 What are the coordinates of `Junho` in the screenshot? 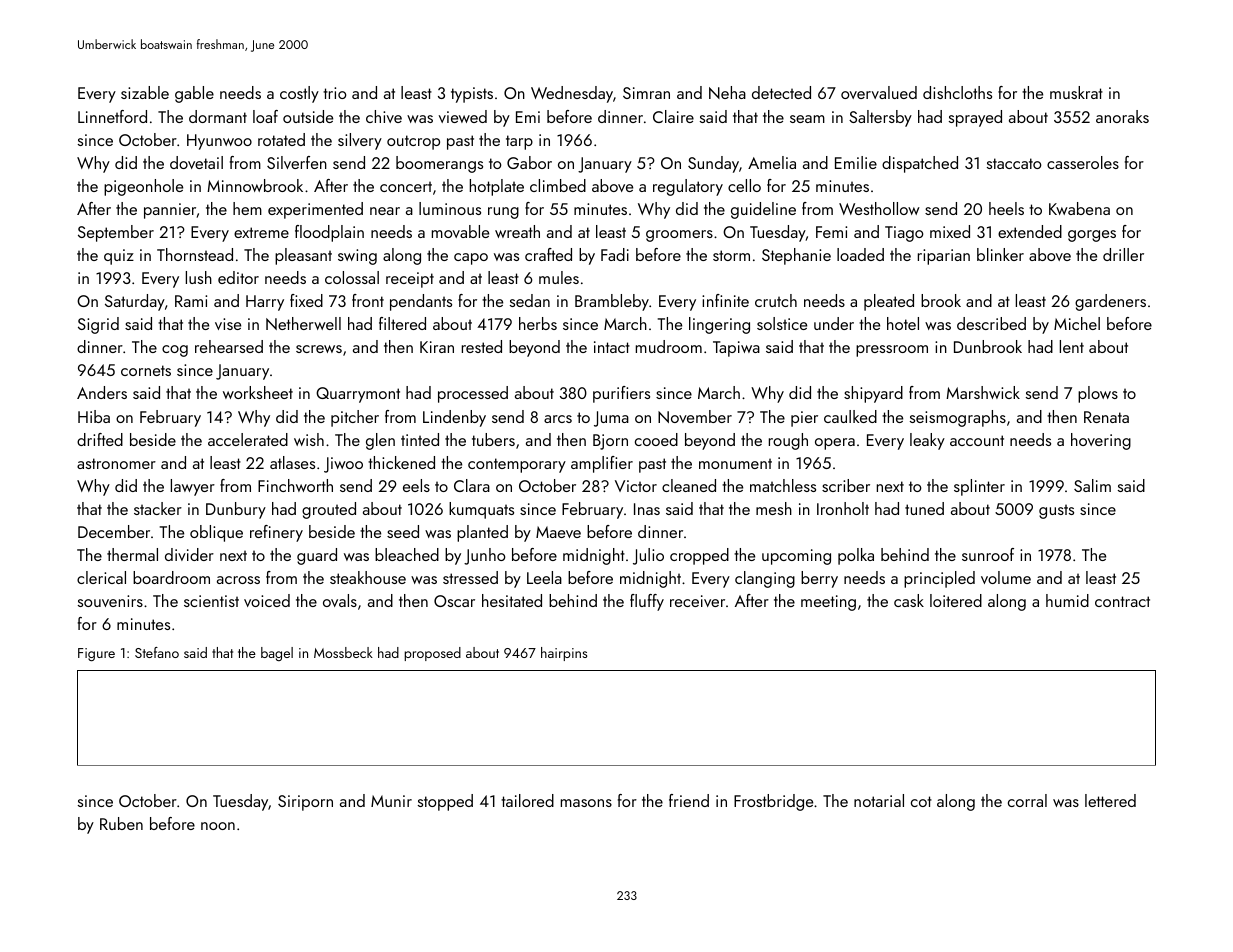 It's located at (485, 556).
